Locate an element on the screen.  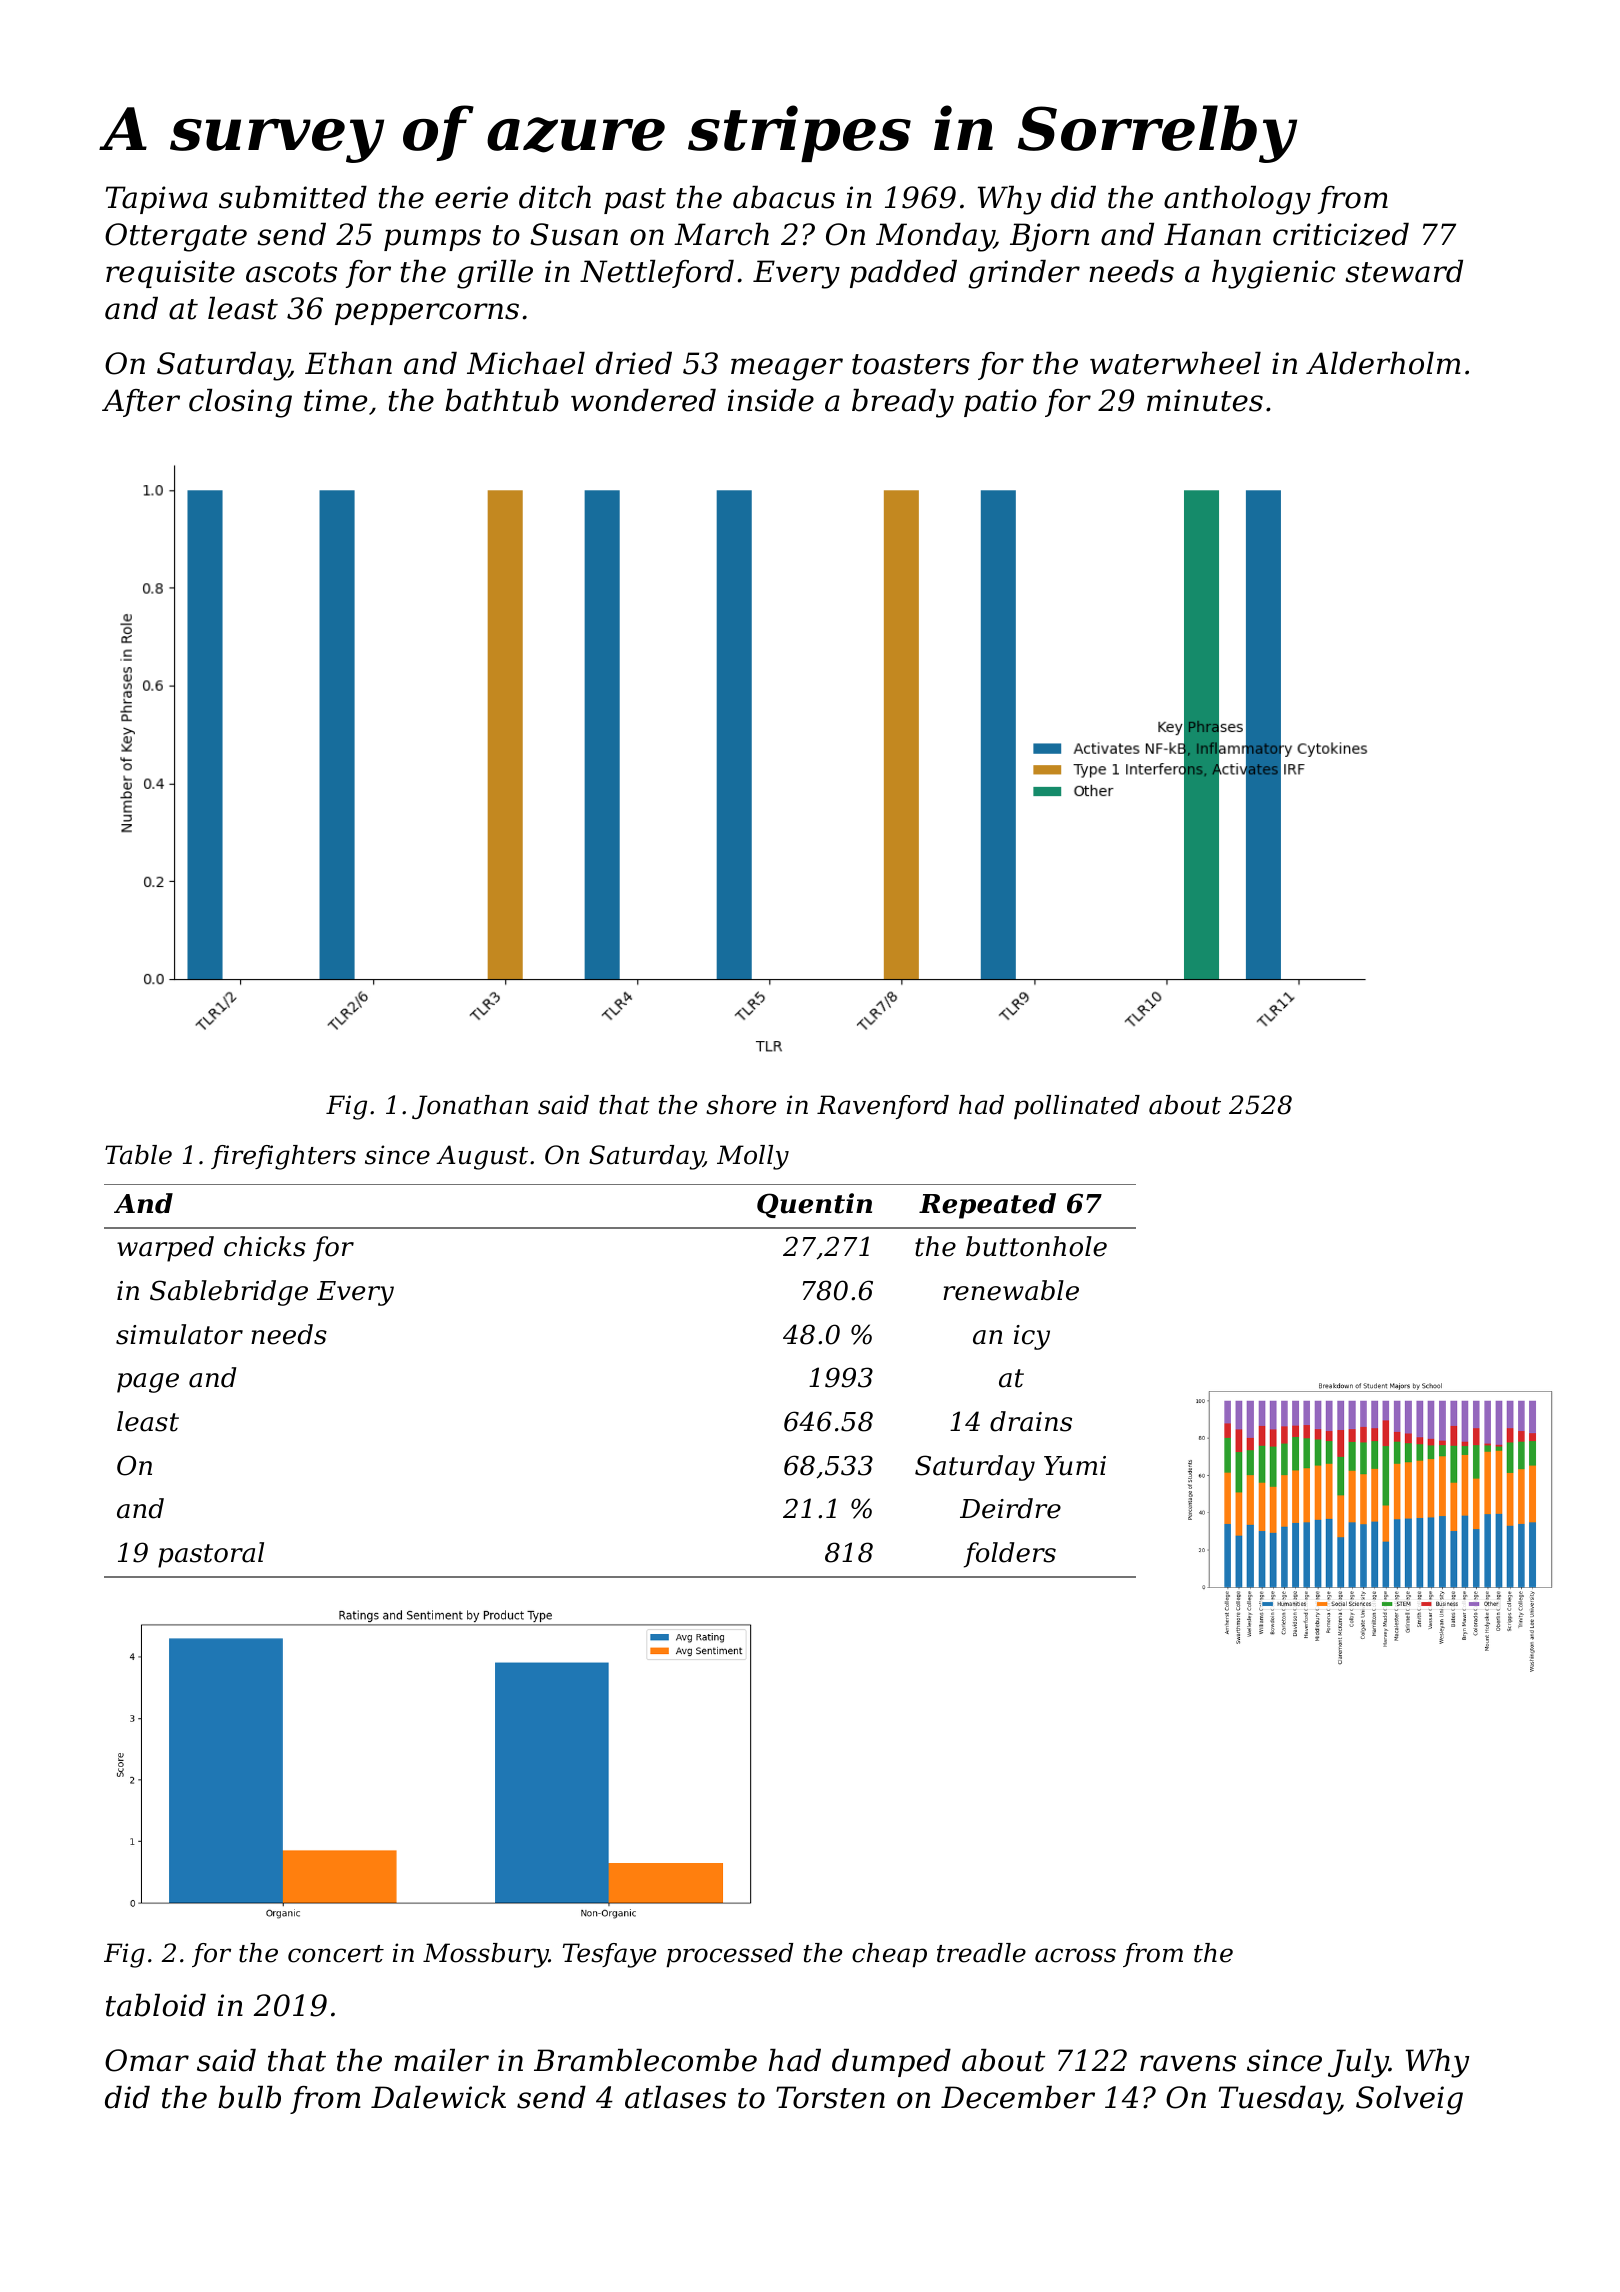
wondered is located at coordinates (643, 400).
